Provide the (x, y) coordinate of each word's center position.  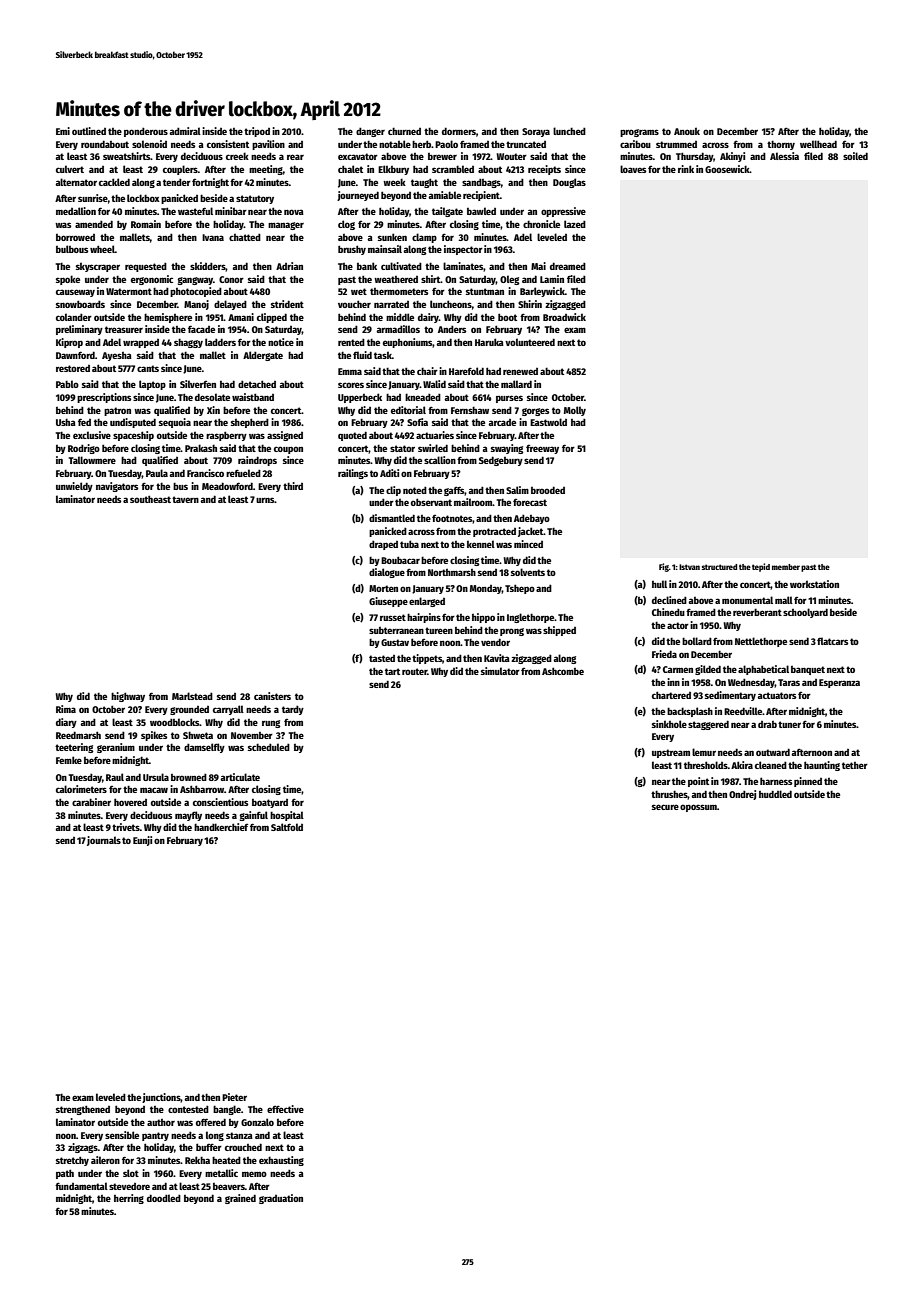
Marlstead (192, 696)
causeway (75, 293)
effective (285, 1109)
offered (211, 1122)
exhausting (281, 1161)
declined (669, 600)
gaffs (454, 491)
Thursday (695, 157)
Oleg (510, 280)
